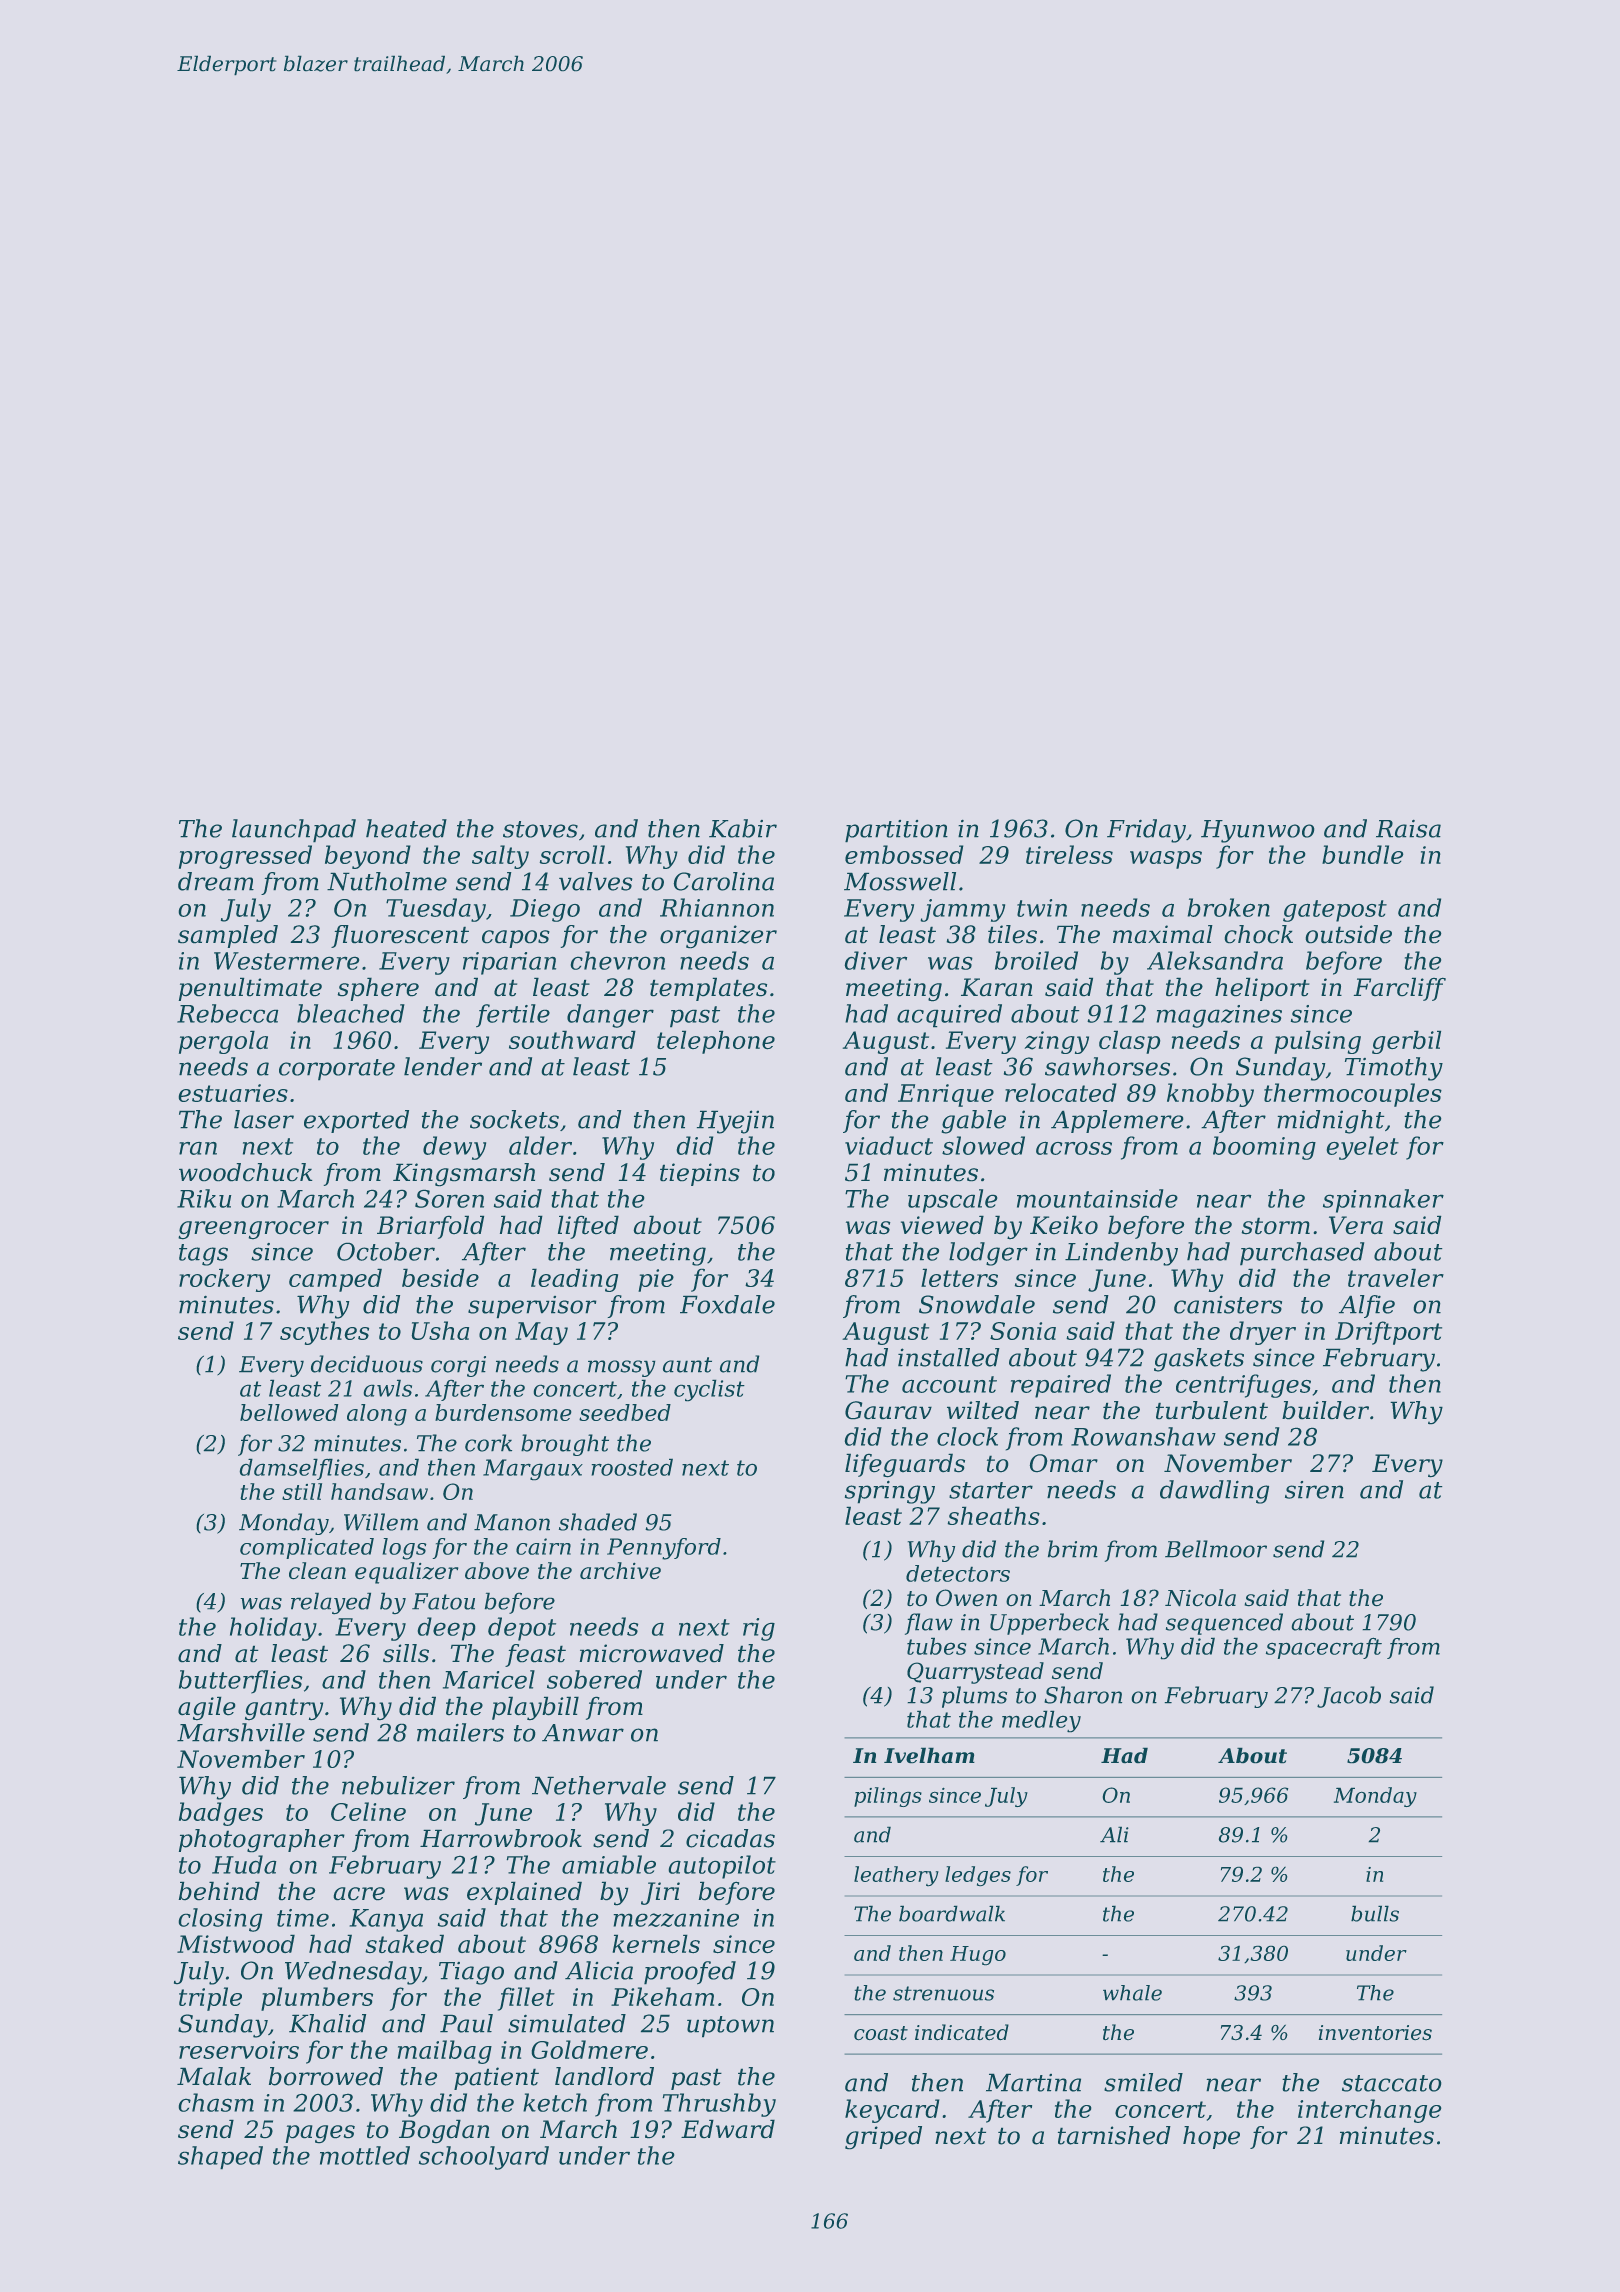 This document has width=1620, height=2292. What do you see at coordinates (1216, 1549) in the document?
I see `Bellmoor` at bounding box center [1216, 1549].
